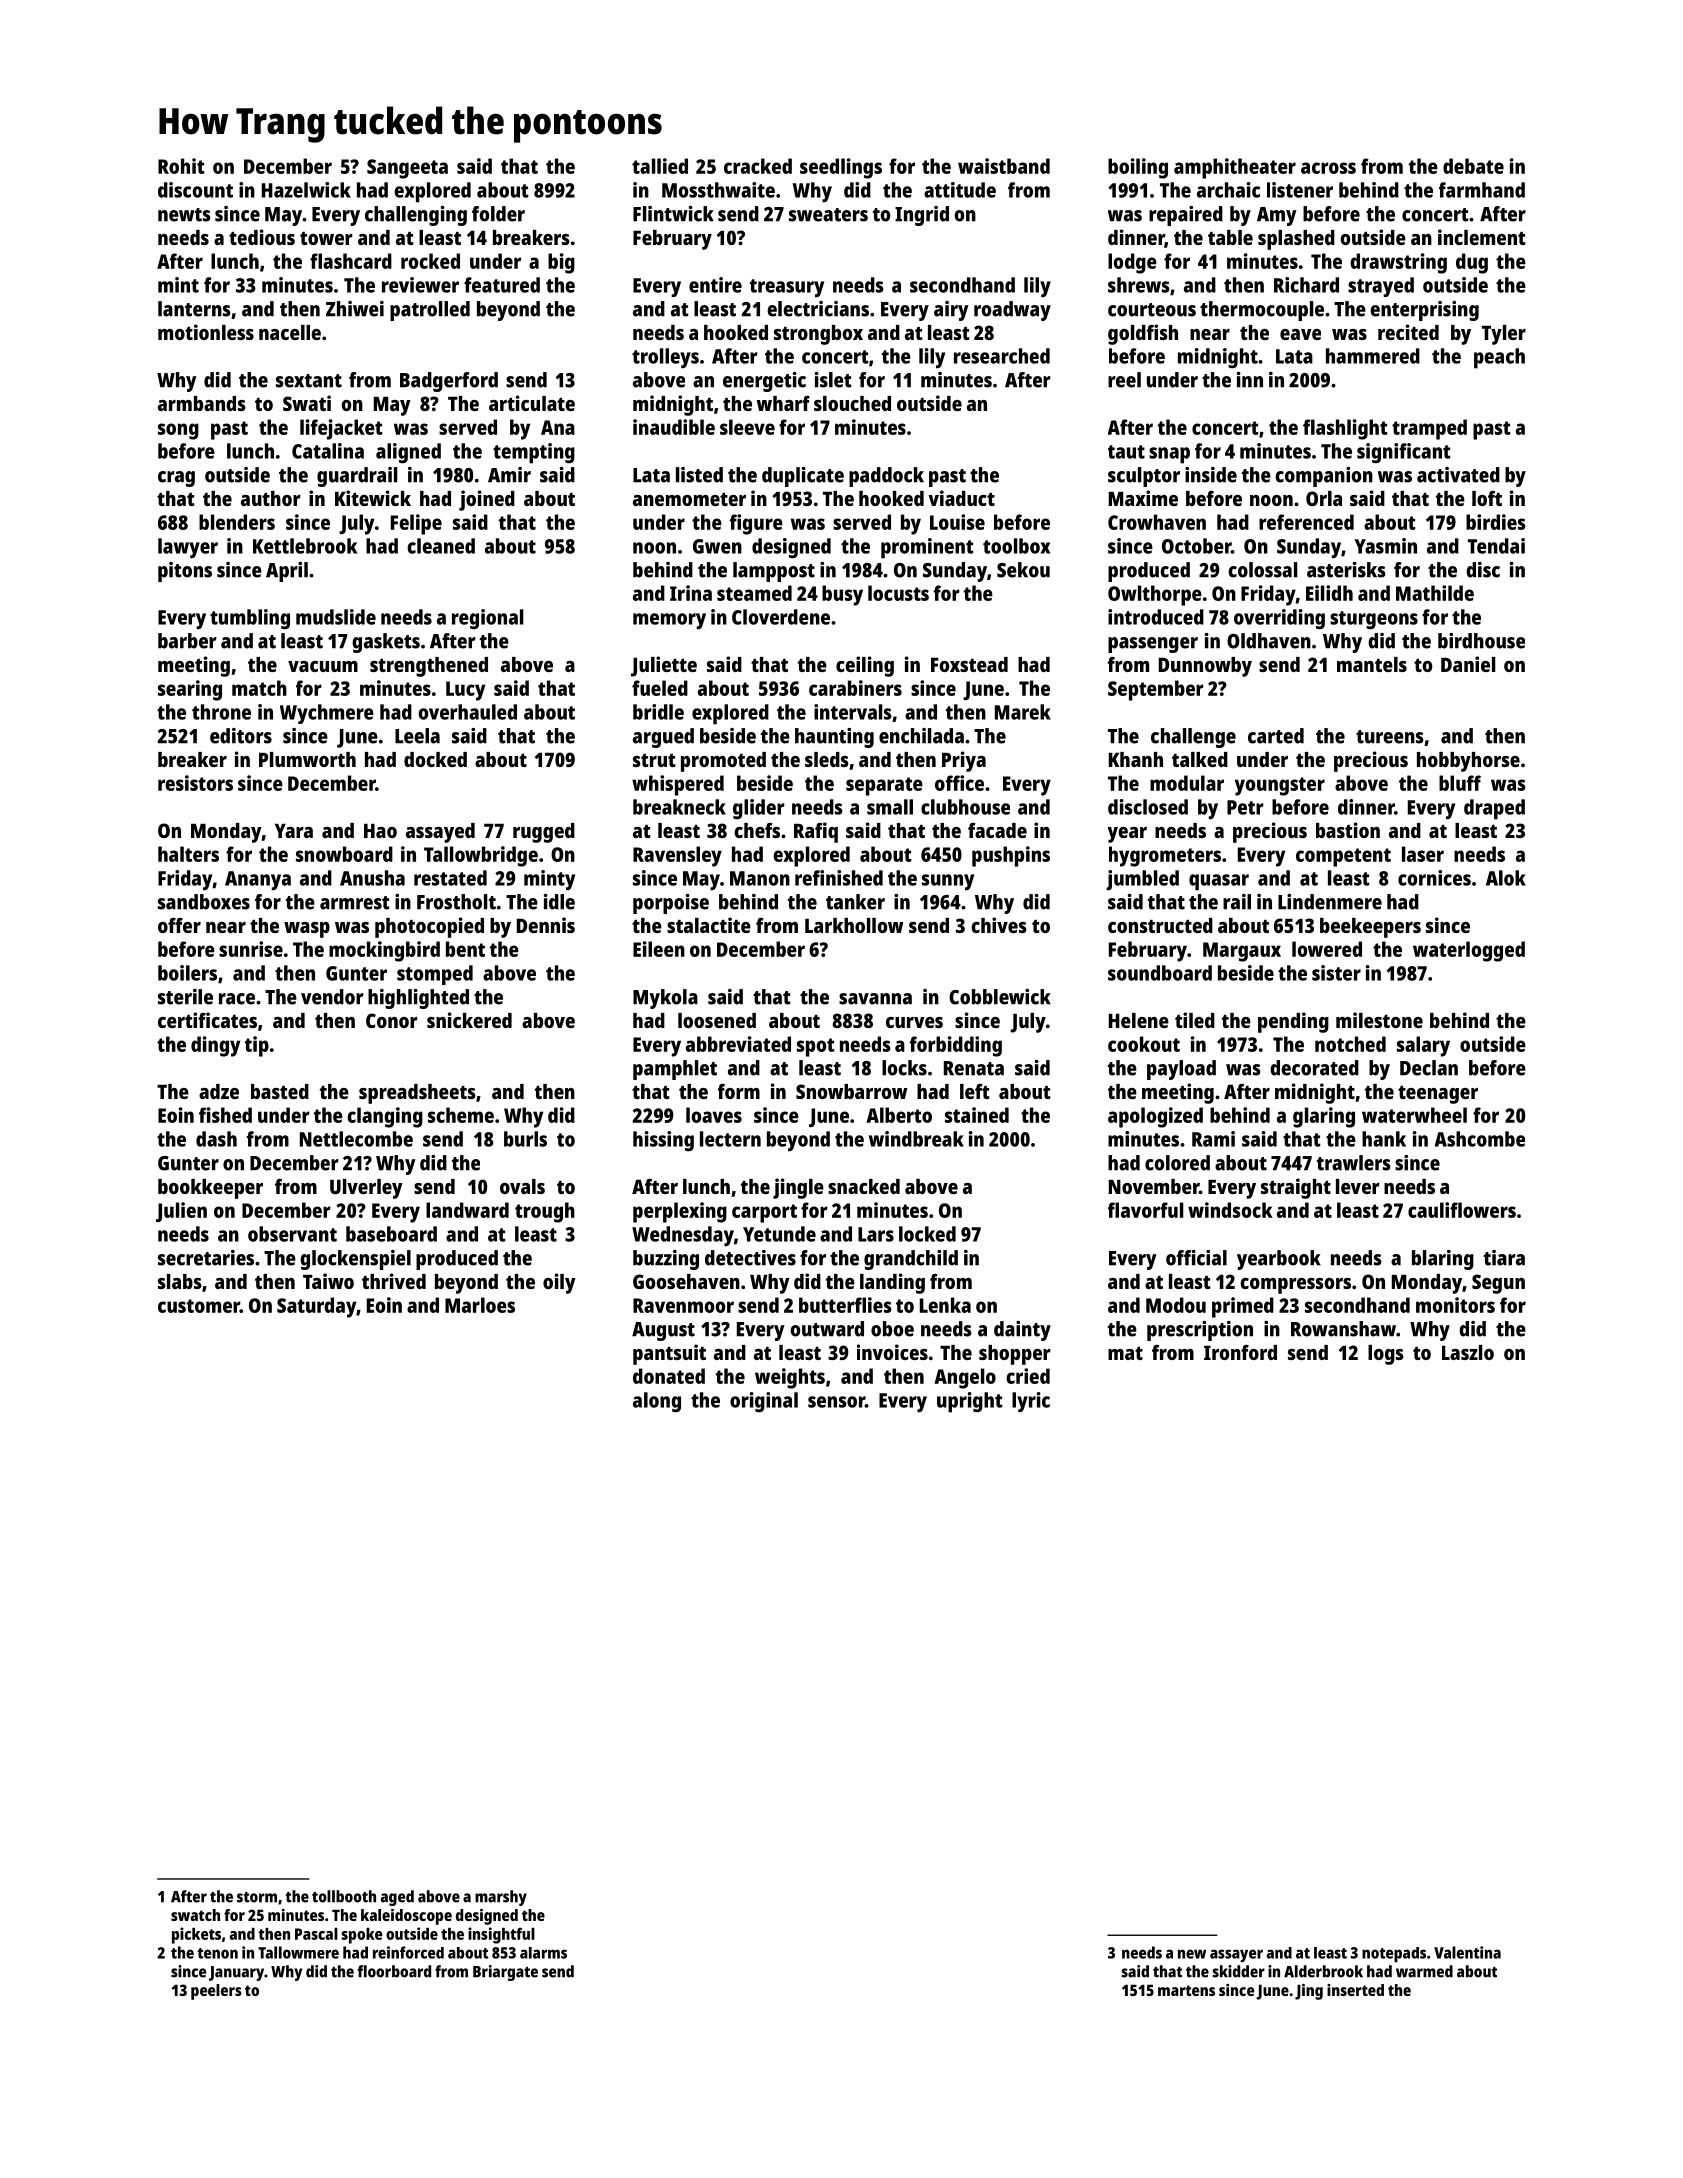 The height and width of the document is (2178, 1683). Describe the element at coordinates (1469, 951) in the document. I see `waterlogged` at that location.
